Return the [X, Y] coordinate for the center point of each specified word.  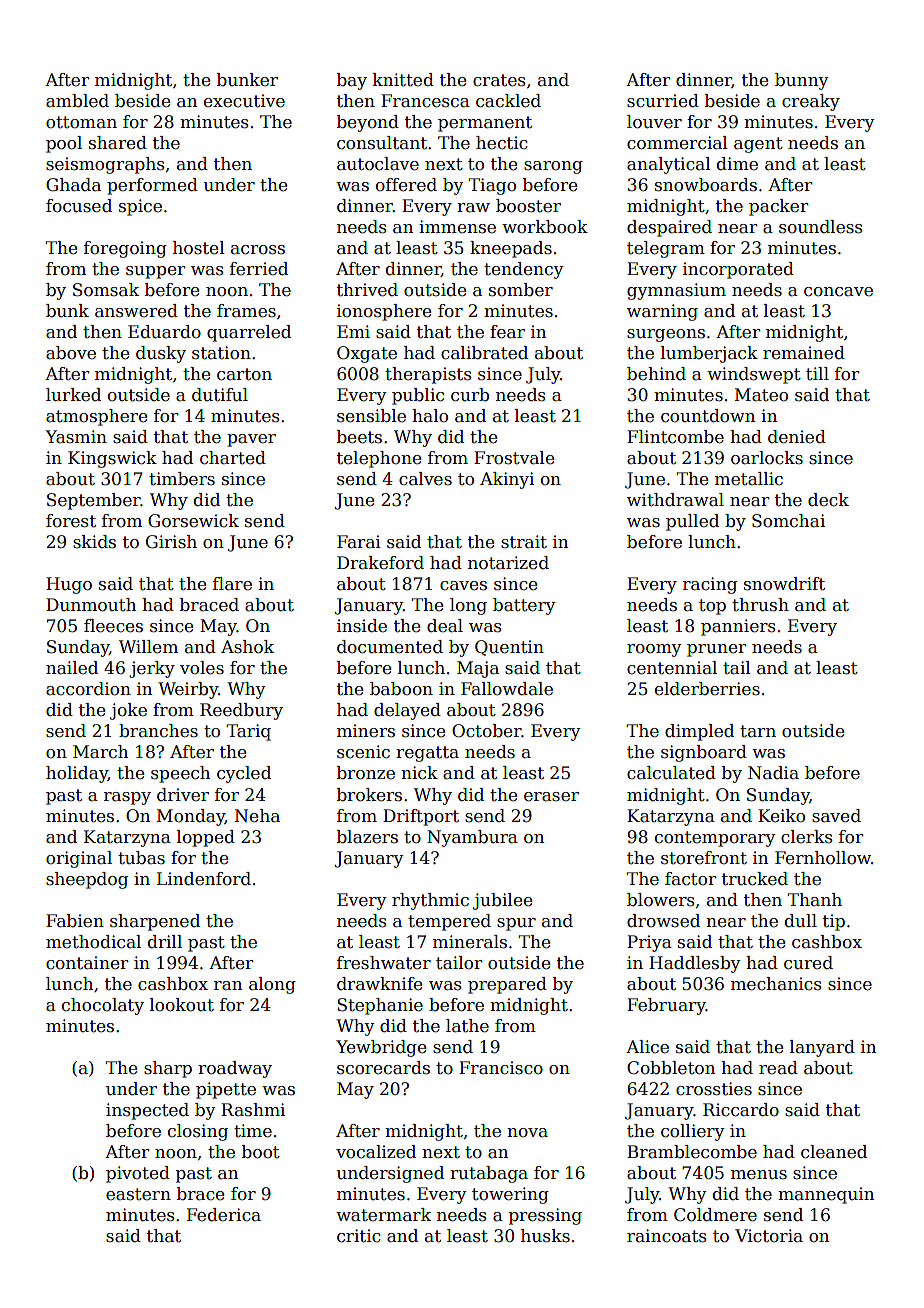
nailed [72, 668]
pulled [692, 522]
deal [445, 626]
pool [64, 144]
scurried [663, 101]
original [79, 859]
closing [198, 1132]
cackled [508, 101]
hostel [199, 248]
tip [834, 922]
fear [507, 332]
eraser [551, 797]
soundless [821, 227]
